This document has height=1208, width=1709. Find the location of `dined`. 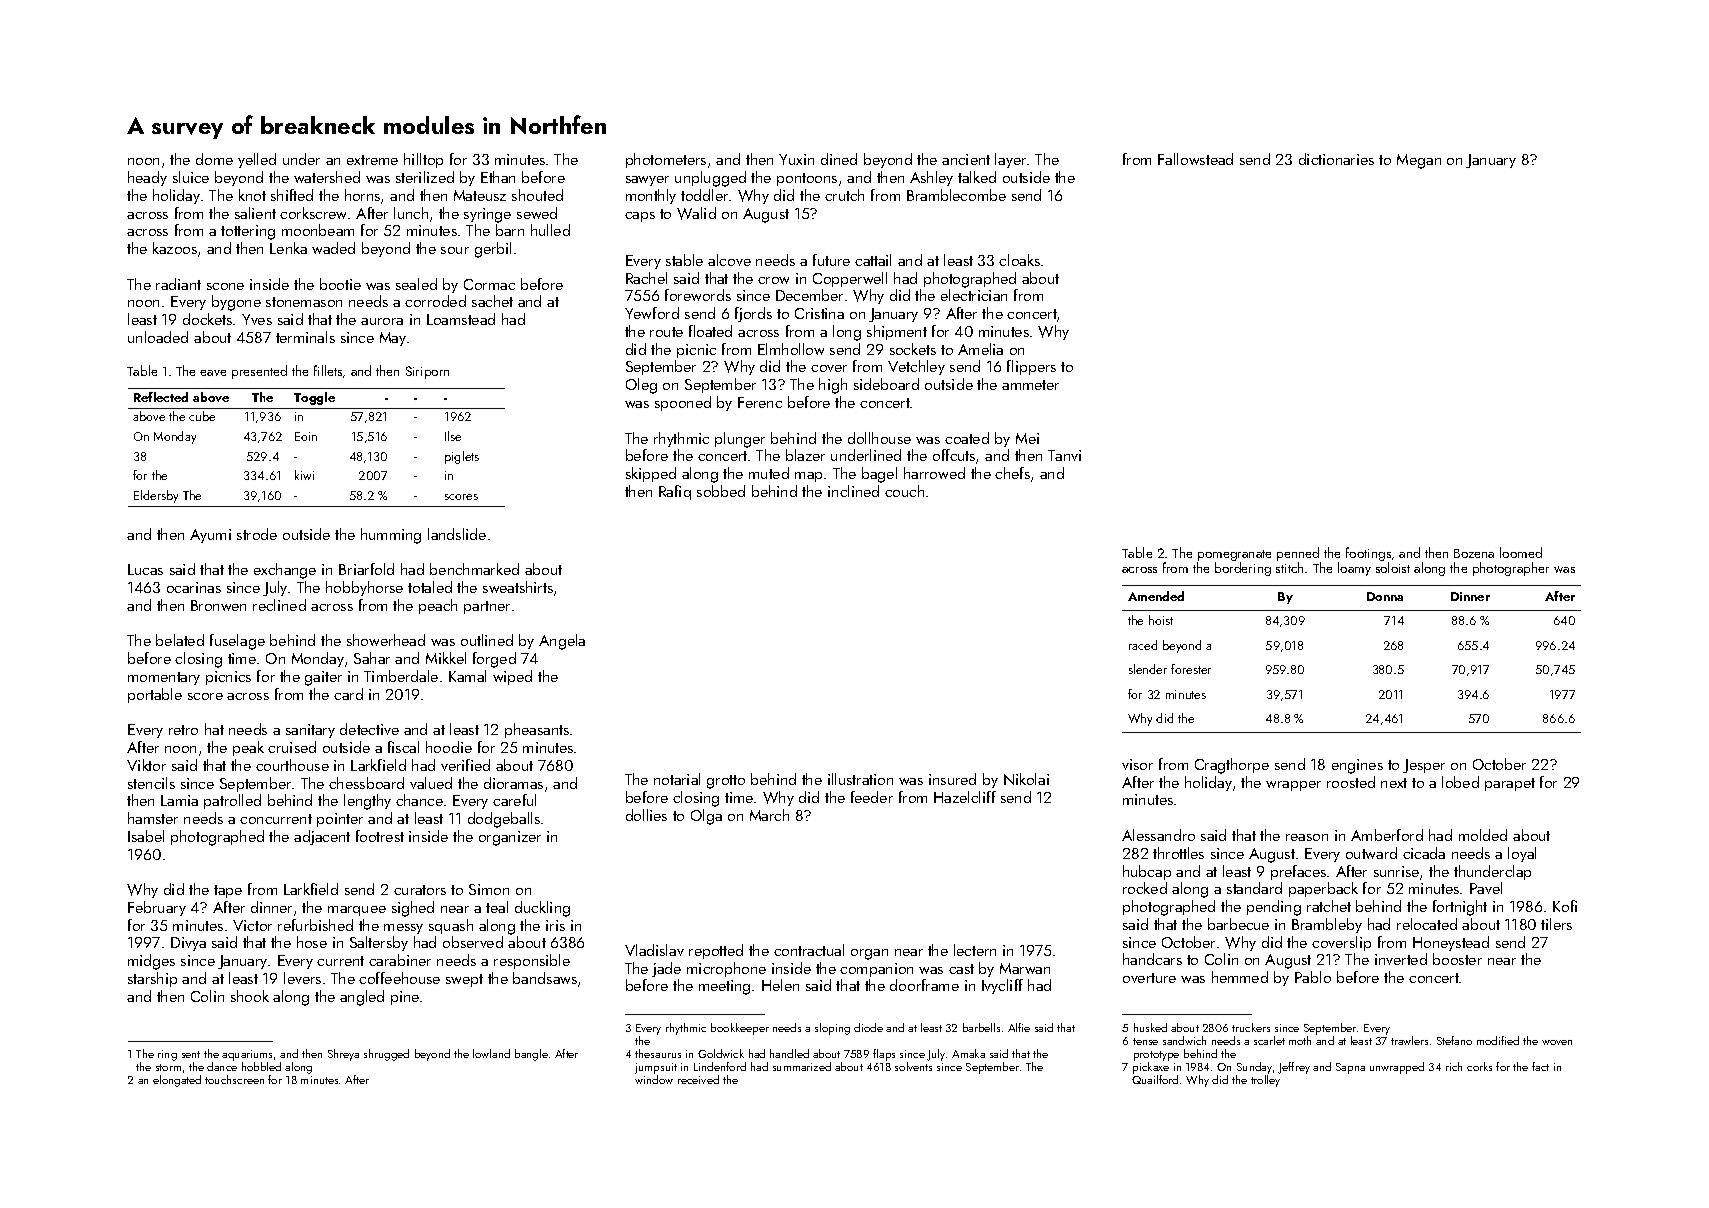

dined is located at coordinates (839, 159).
